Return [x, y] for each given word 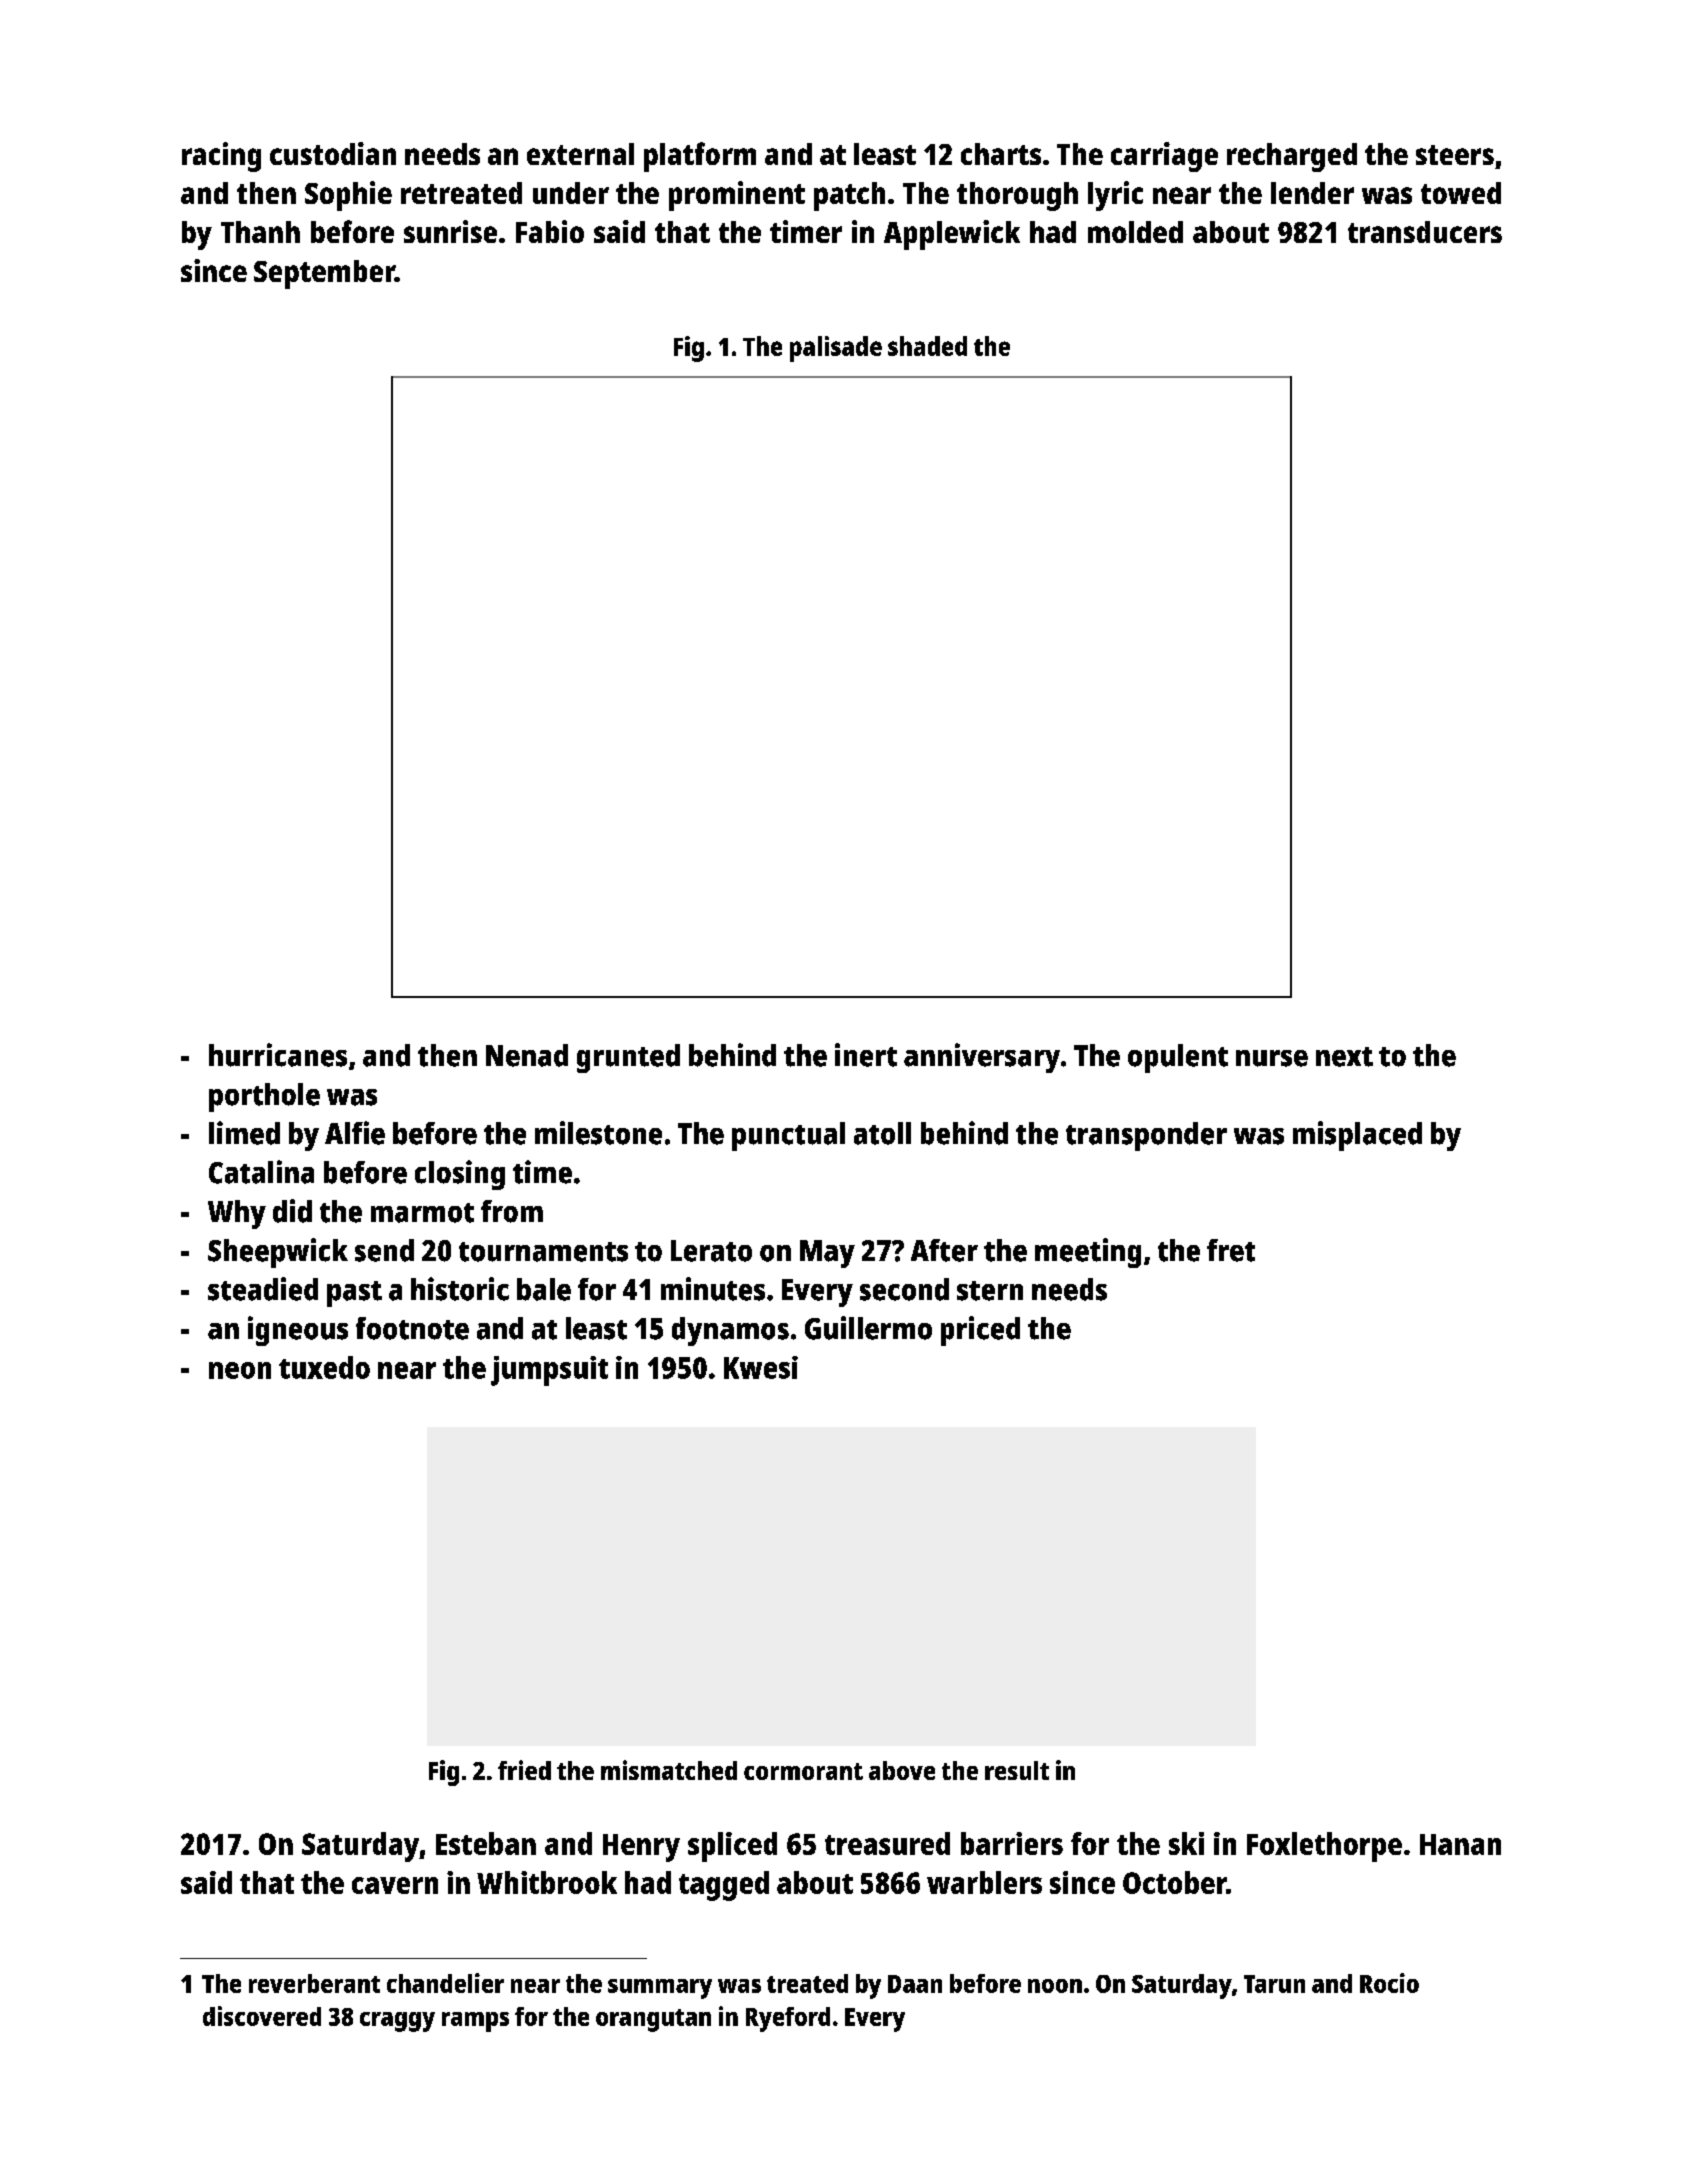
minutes [713, 1289]
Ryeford [788, 2019]
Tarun [1274, 1984]
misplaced [1357, 1136]
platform [700, 157]
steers [1455, 155]
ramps [475, 2022]
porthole [264, 1097]
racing [221, 157]
